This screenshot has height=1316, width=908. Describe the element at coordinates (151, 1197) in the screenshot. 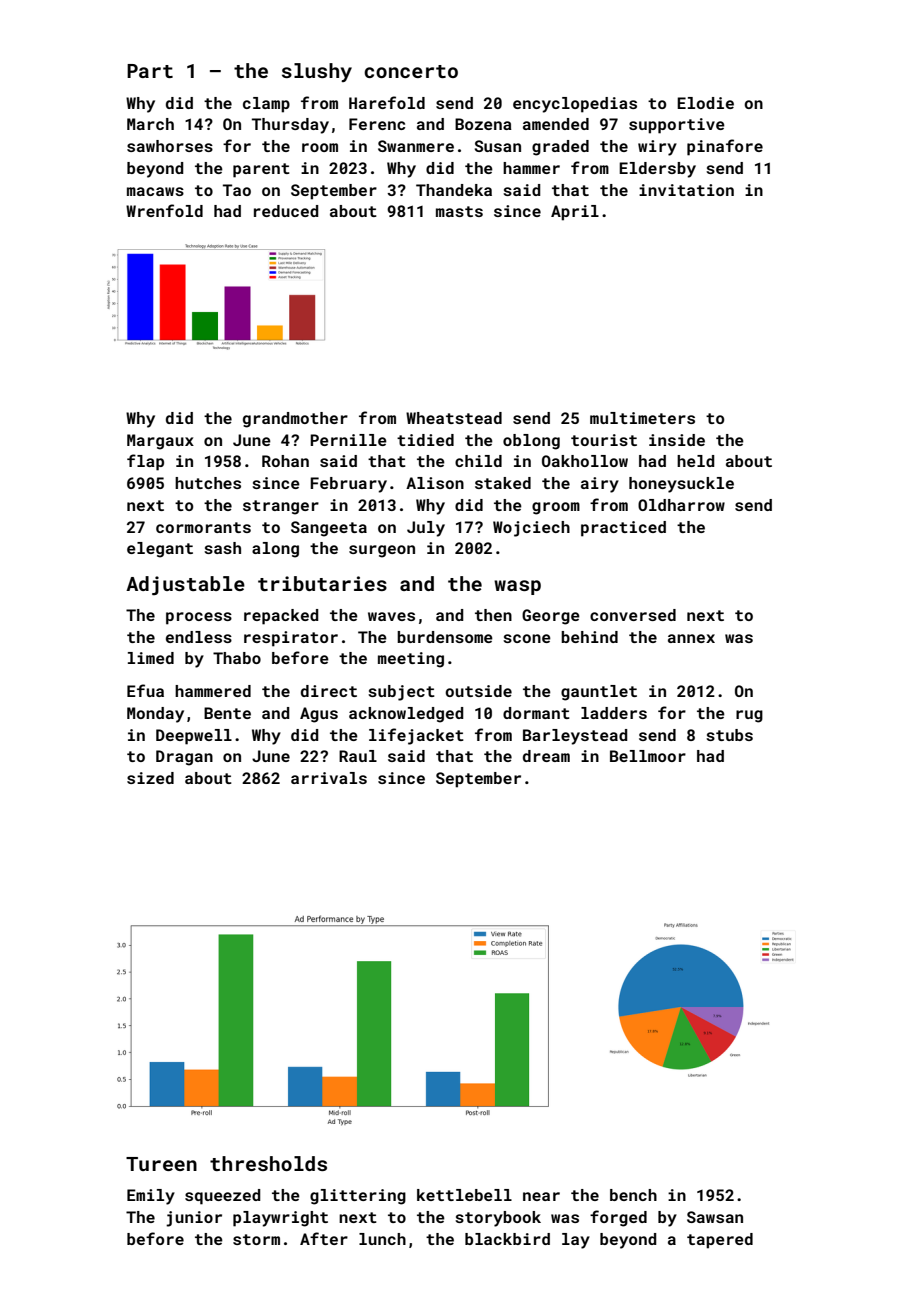

I see `Emily` at that location.
